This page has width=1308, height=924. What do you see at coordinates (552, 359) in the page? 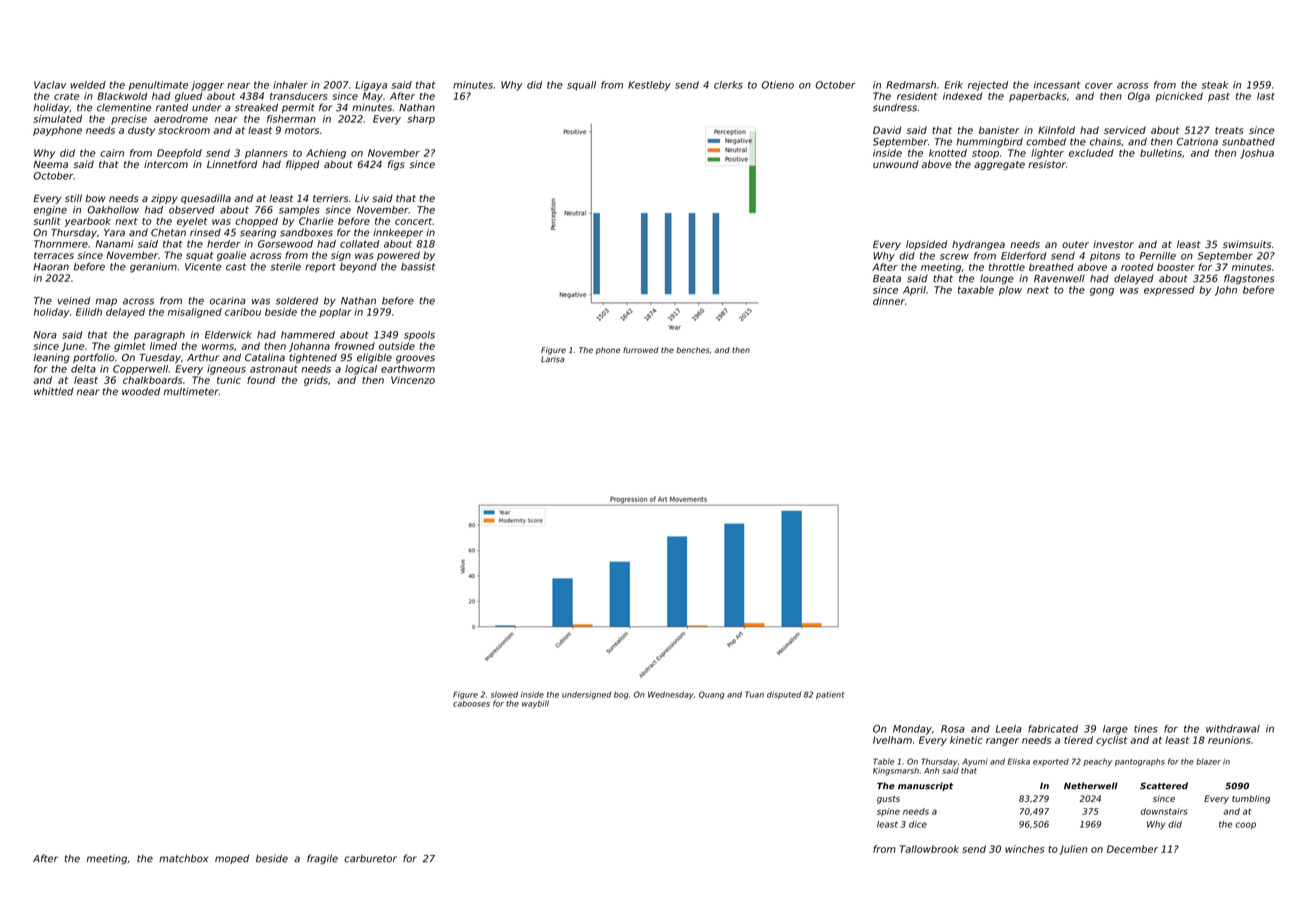
I see `Larisa` at bounding box center [552, 359].
